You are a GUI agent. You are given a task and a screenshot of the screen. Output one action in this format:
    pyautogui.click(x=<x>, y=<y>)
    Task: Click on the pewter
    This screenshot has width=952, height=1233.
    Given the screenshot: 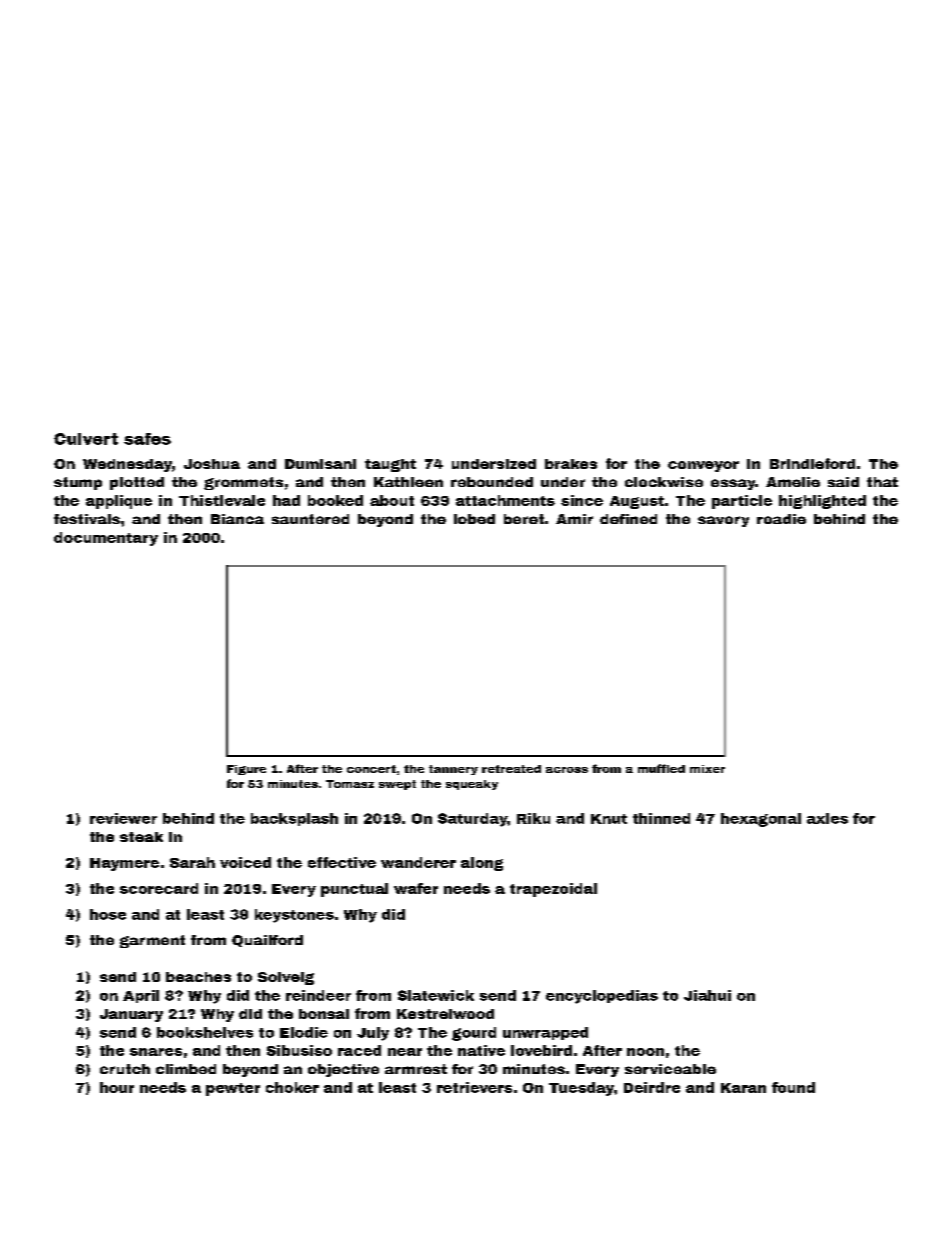 What is the action you would take?
    pyautogui.click(x=233, y=1089)
